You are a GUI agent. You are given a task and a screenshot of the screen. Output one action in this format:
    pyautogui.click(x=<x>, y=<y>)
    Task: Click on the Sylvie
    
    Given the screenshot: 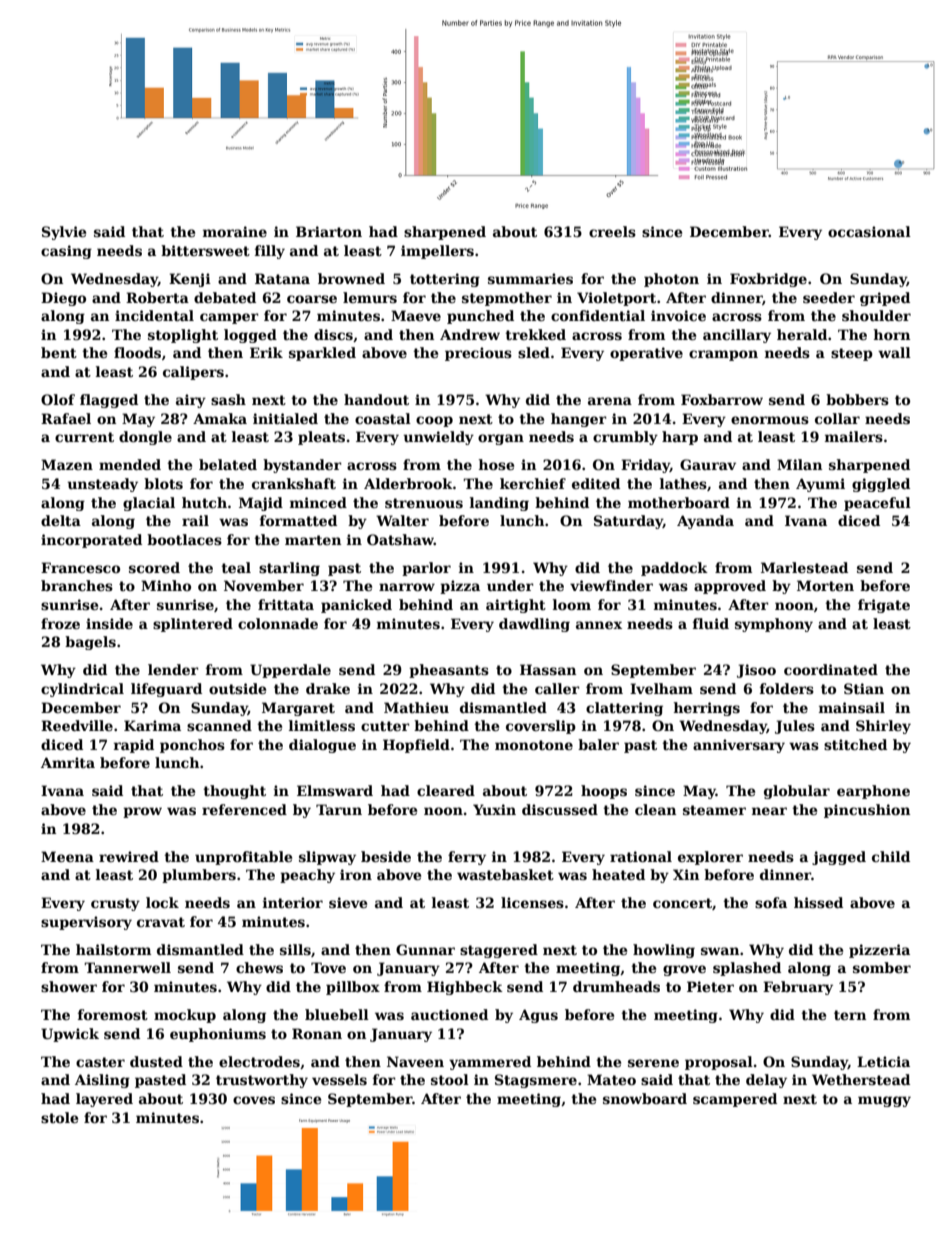 What is the action you would take?
    pyautogui.click(x=64, y=233)
